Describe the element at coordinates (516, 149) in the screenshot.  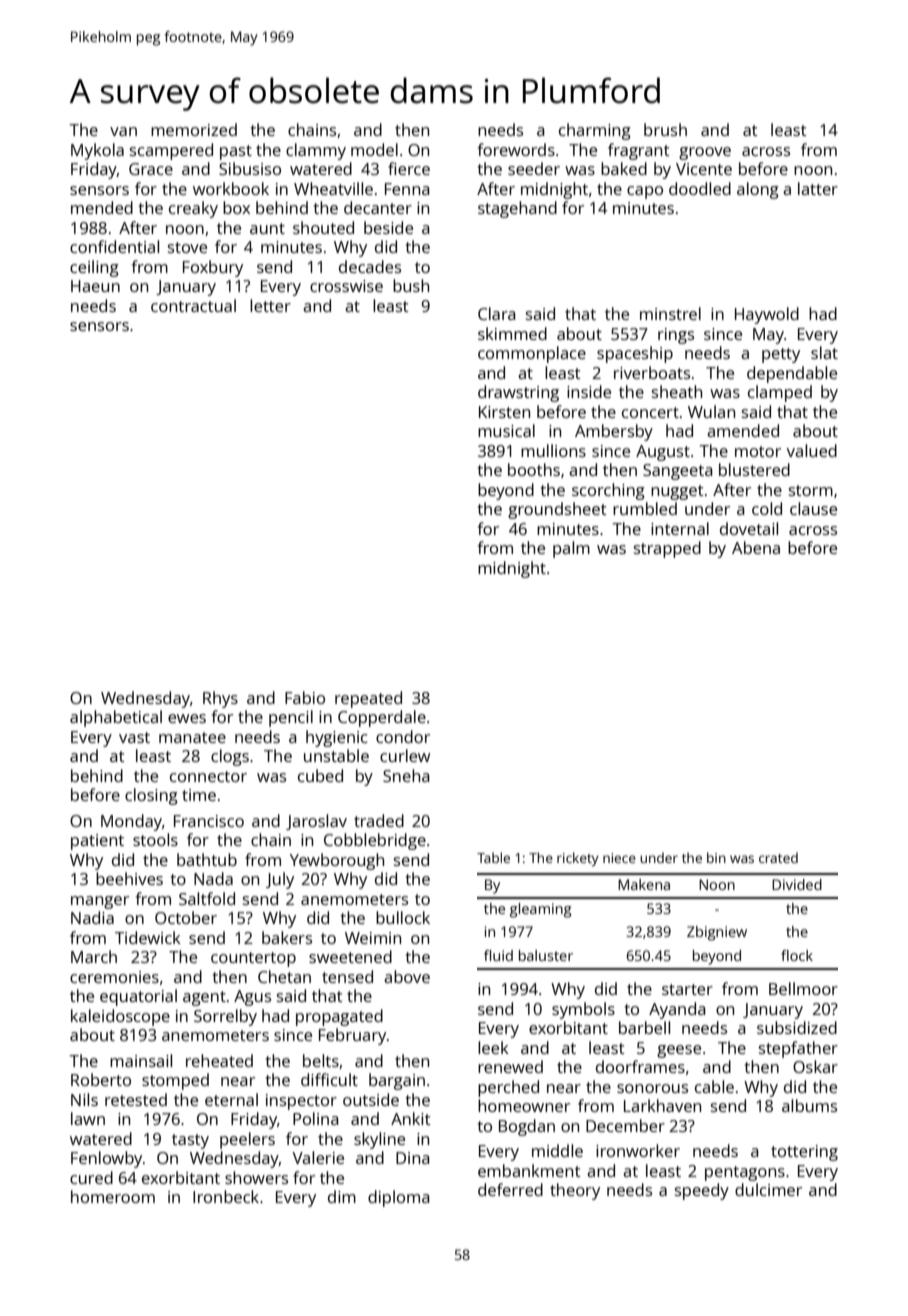
I see `forewords` at that location.
